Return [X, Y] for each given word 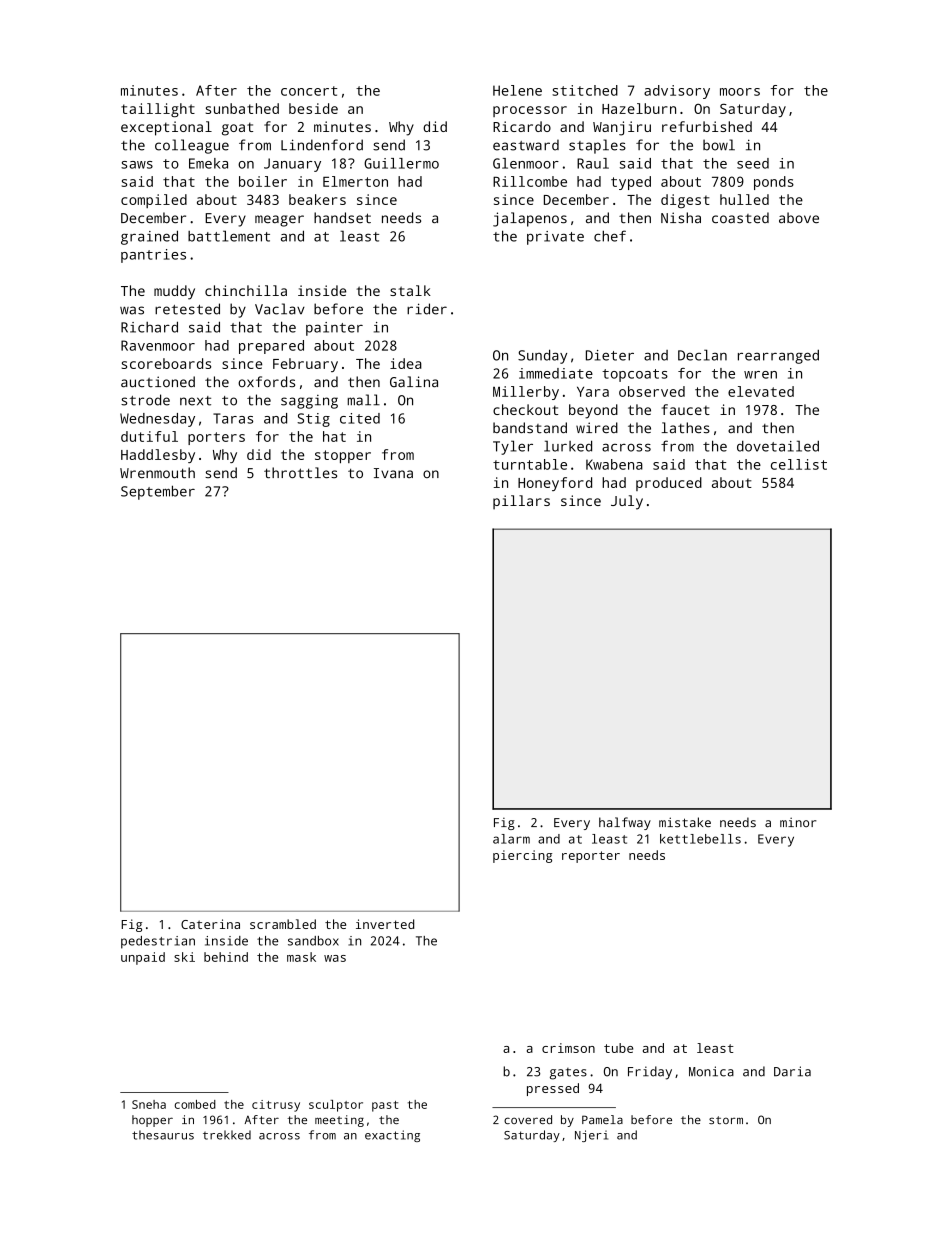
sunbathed [242, 108]
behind [226, 957]
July [627, 502]
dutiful [149, 436]
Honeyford [555, 484]
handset [342, 217]
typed [631, 183]
